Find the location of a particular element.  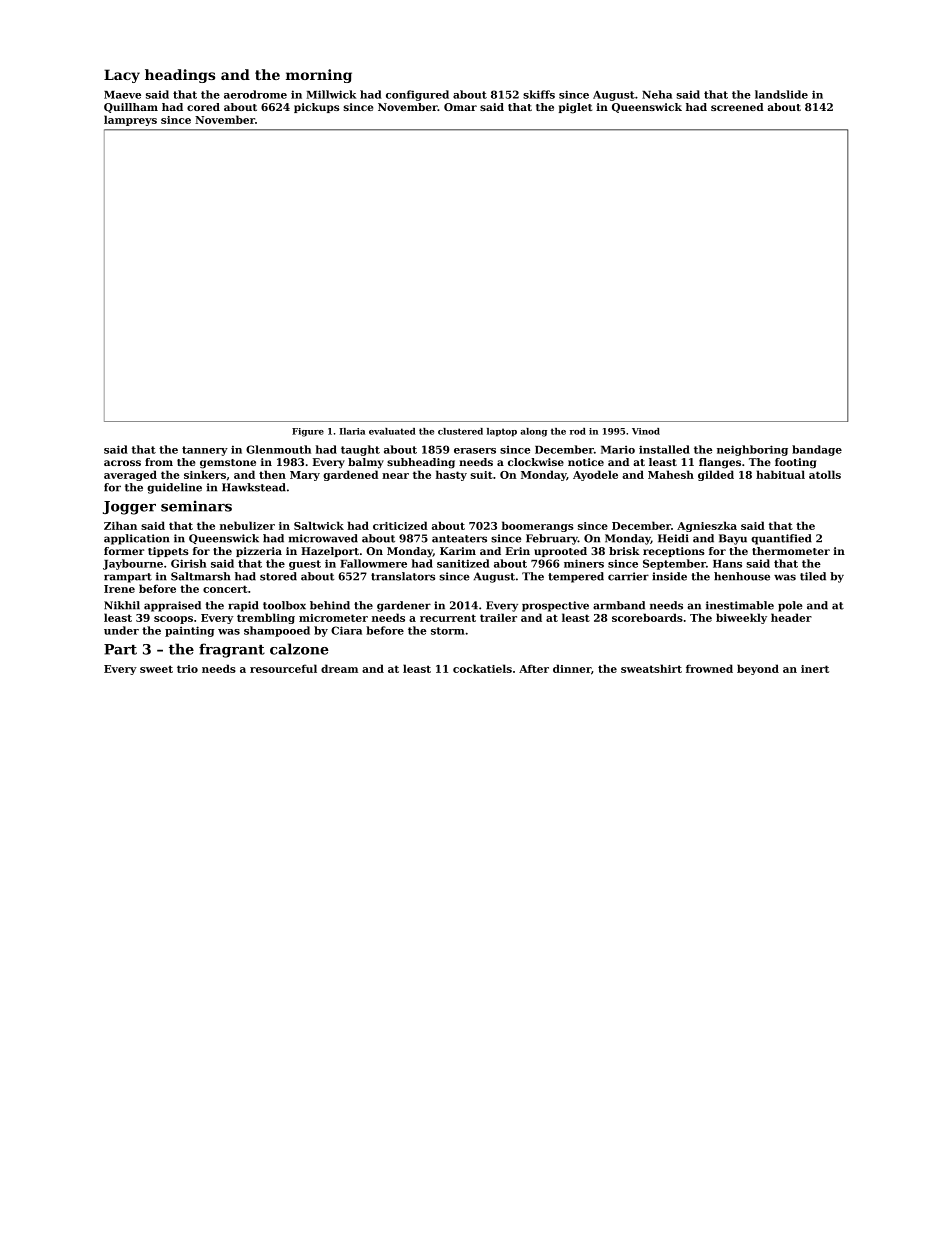

cored is located at coordinates (203, 107).
